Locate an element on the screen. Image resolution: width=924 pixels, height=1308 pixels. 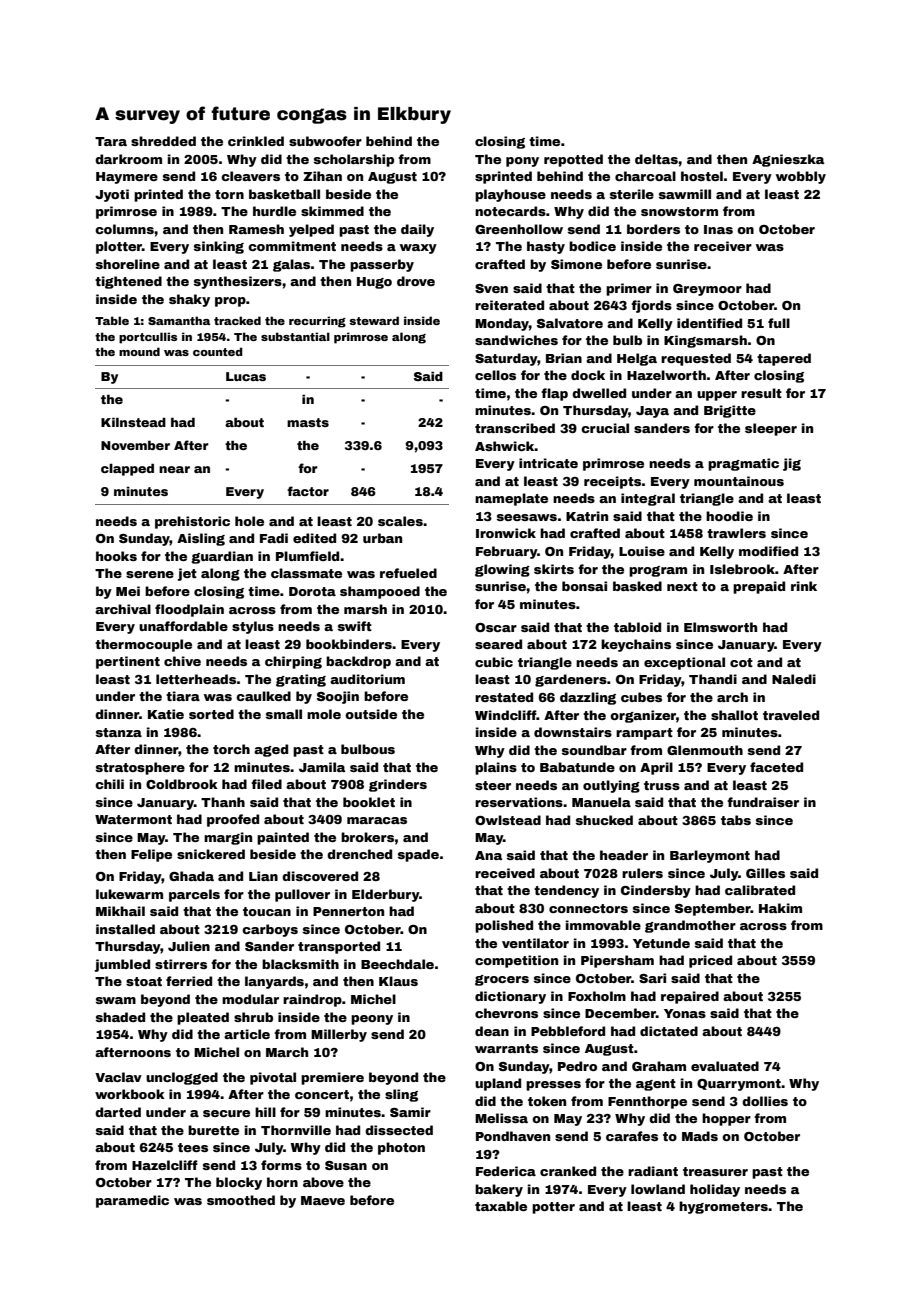
Manuela is located at coordinates (601, 802).
